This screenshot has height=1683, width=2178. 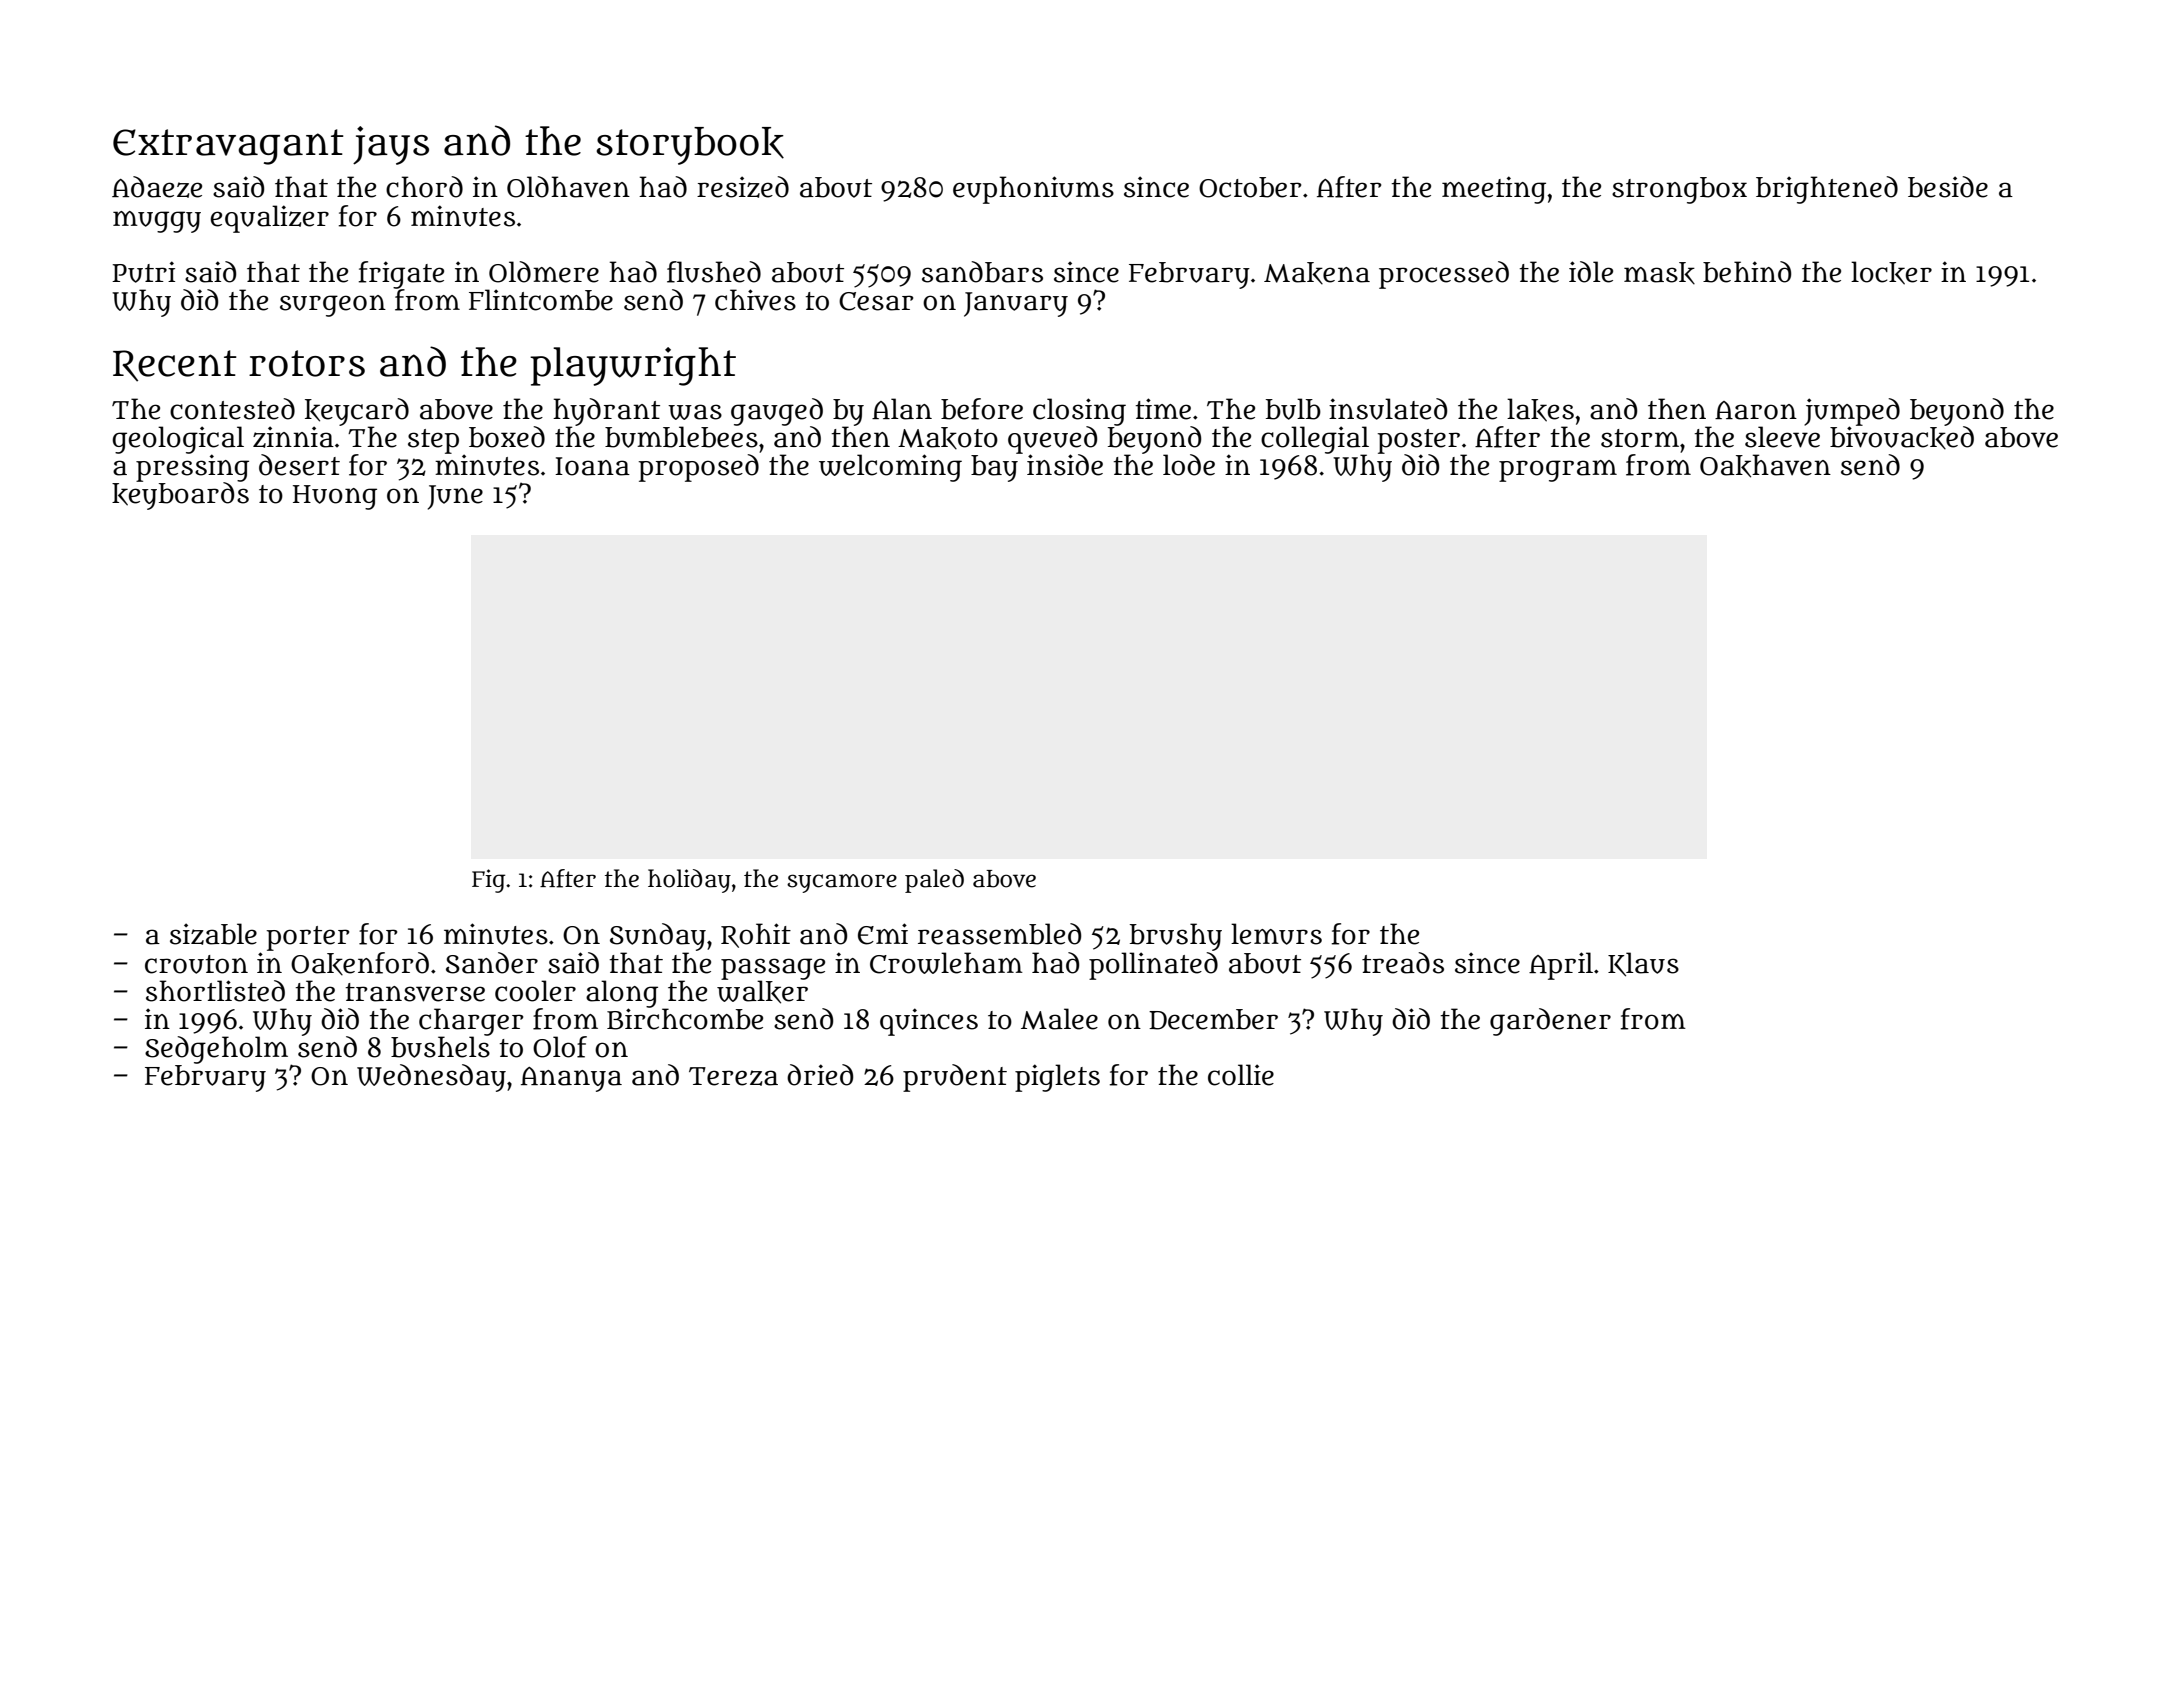 I want to click on rotors, so click(x=307, y=363).
